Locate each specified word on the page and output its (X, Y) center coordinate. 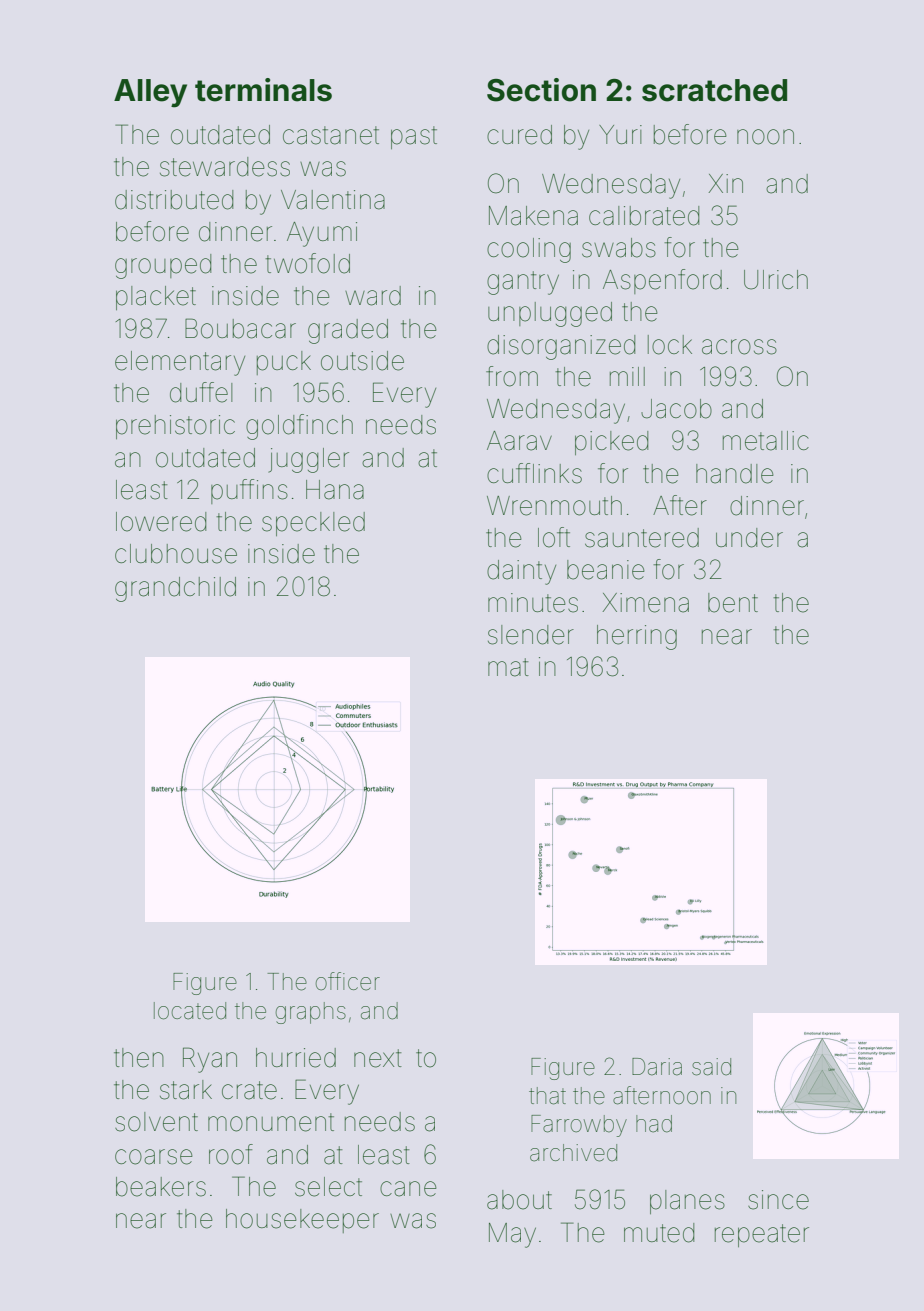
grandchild (175, 589)
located (190, 1011)
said (711, 1067)
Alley (150, 93)
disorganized (561, 347)
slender (531, 635)
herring (637, 637)
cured (519, 135)
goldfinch (299, 427)
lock (670, 345)
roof (231, 1154)
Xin (726, 183)
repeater (762, 1235)
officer (348, 981)
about (519, 1200)
